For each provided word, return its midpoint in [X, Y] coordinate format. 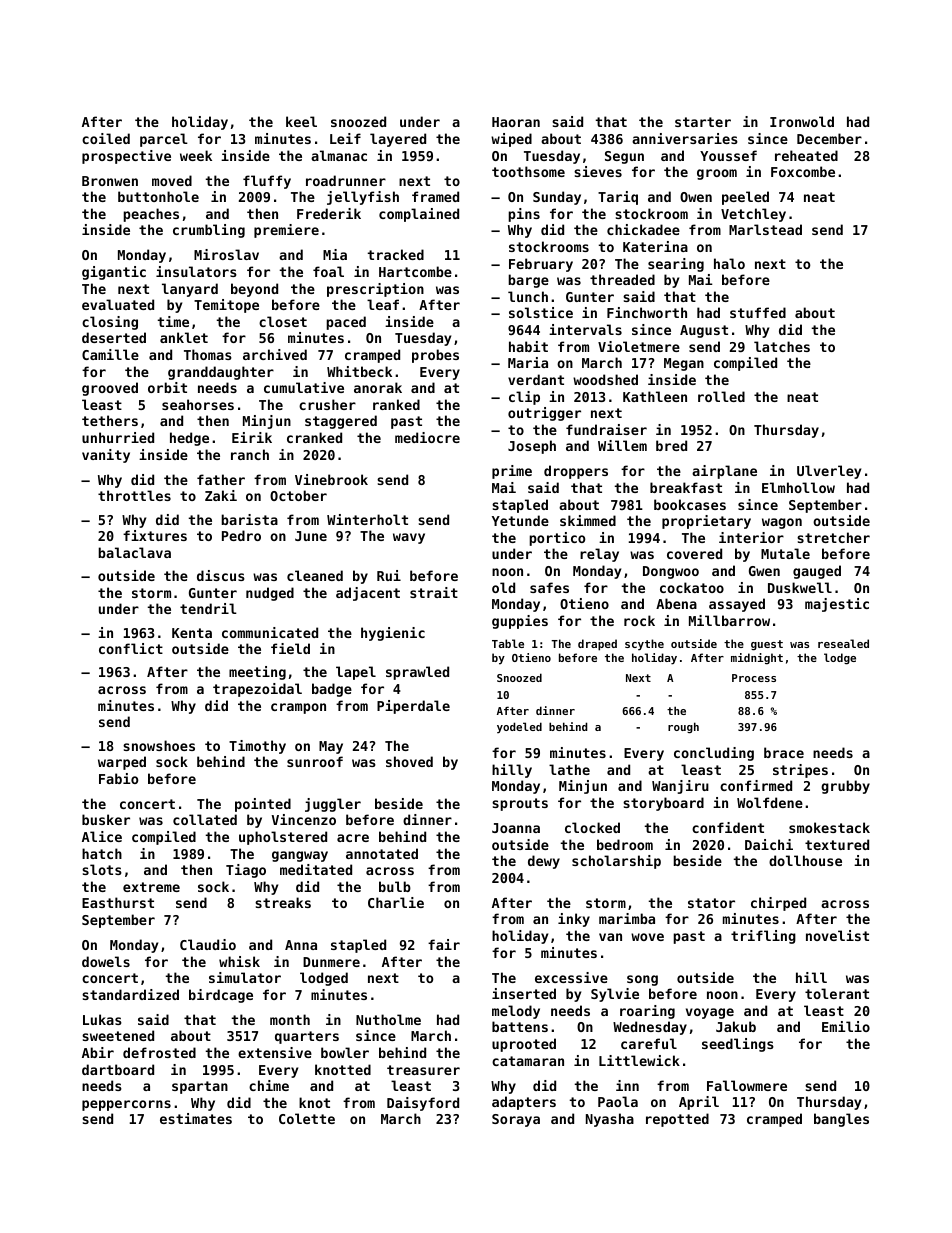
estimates [196, 1118]
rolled [721, 396]
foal [328, 271]
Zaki [221, 495]
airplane [724, 472]
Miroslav [226, 254]
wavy [409, 538]
